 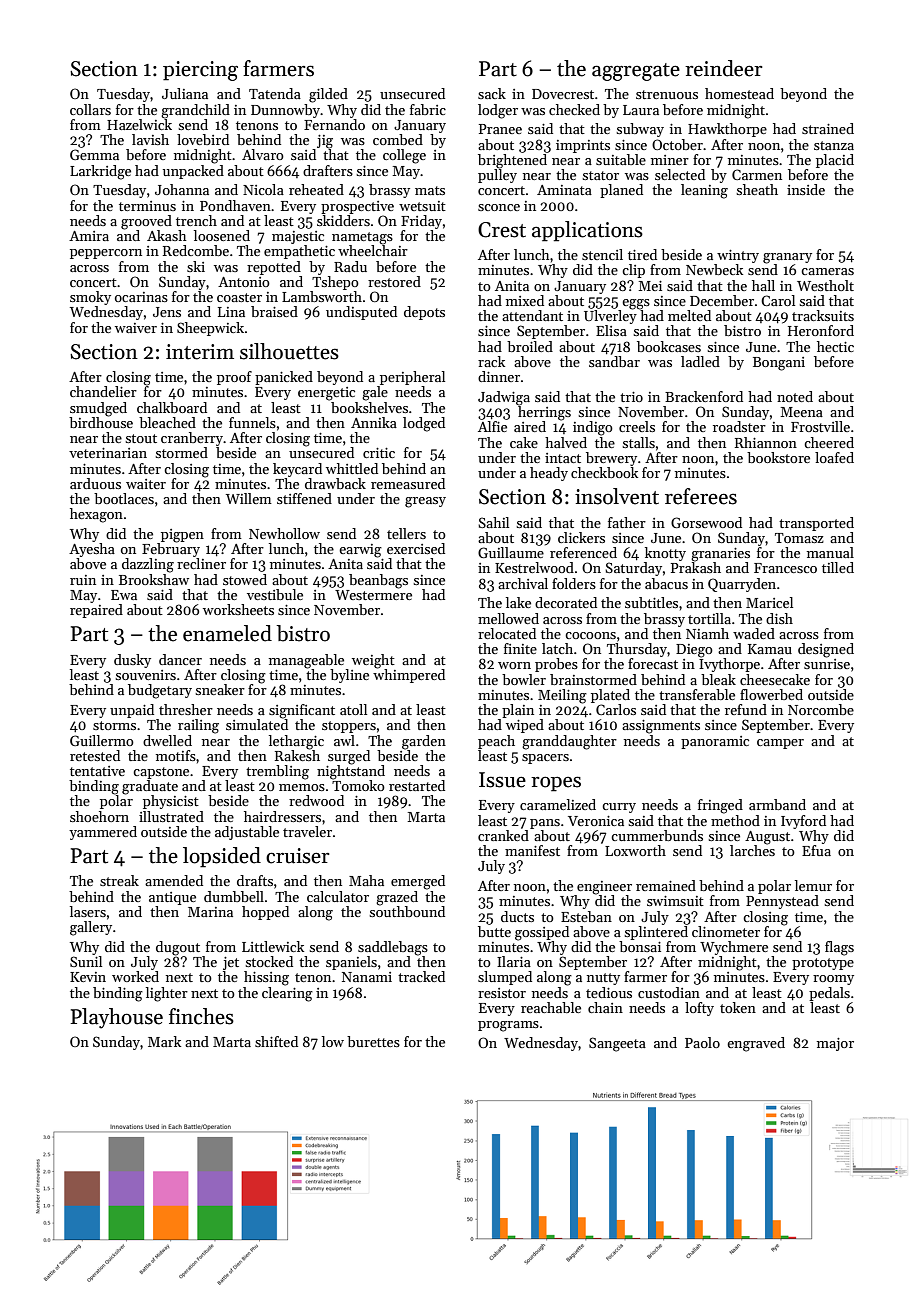 What do you see at coordinates (100, 172) in the image?
I see `Larkridge` at bounding box center [100, 172].
